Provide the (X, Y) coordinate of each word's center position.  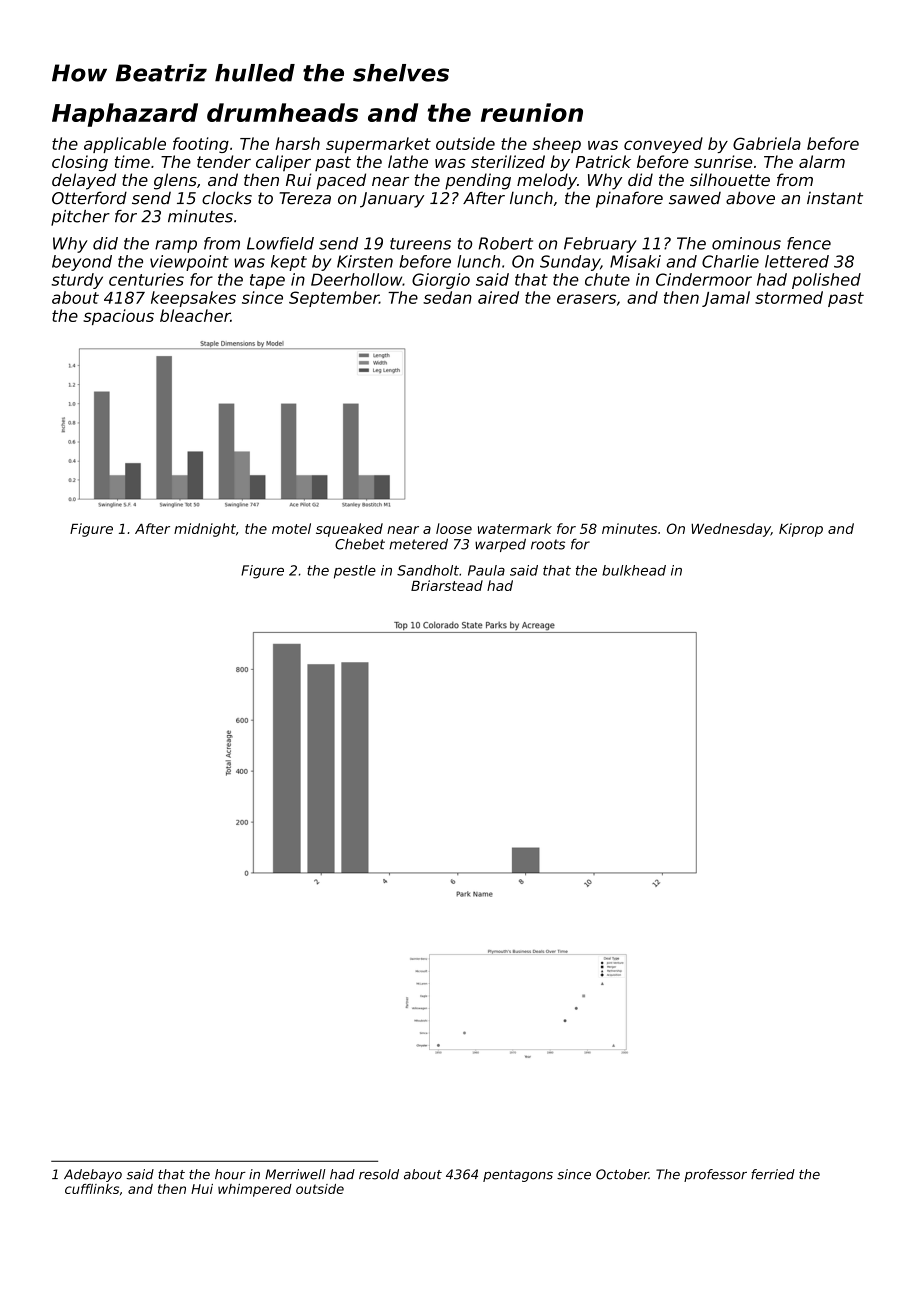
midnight (205, 530)
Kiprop (801, 530)
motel (291, 528)
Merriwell (295, 1174)
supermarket (378, 145)
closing (80, 163)
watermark (515, 528)
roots (548, 544)
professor (715, 1175)
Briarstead (447, 585)
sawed (695, 198)
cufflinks (92, 1189)
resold (379, 1174)
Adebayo (93, 1175)
